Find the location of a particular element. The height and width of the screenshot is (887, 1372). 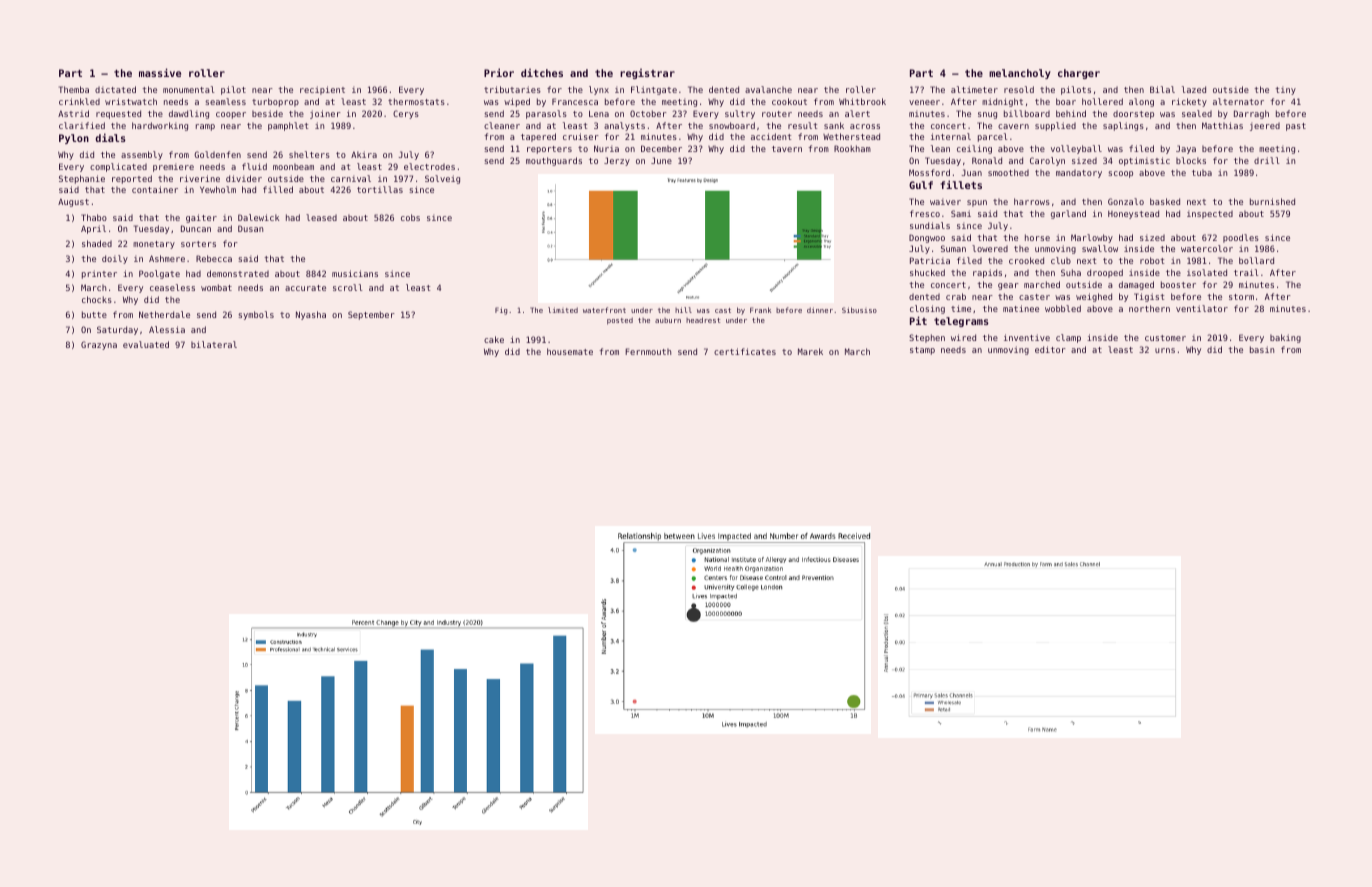

dawdling is located at coordinates (189, 114).
